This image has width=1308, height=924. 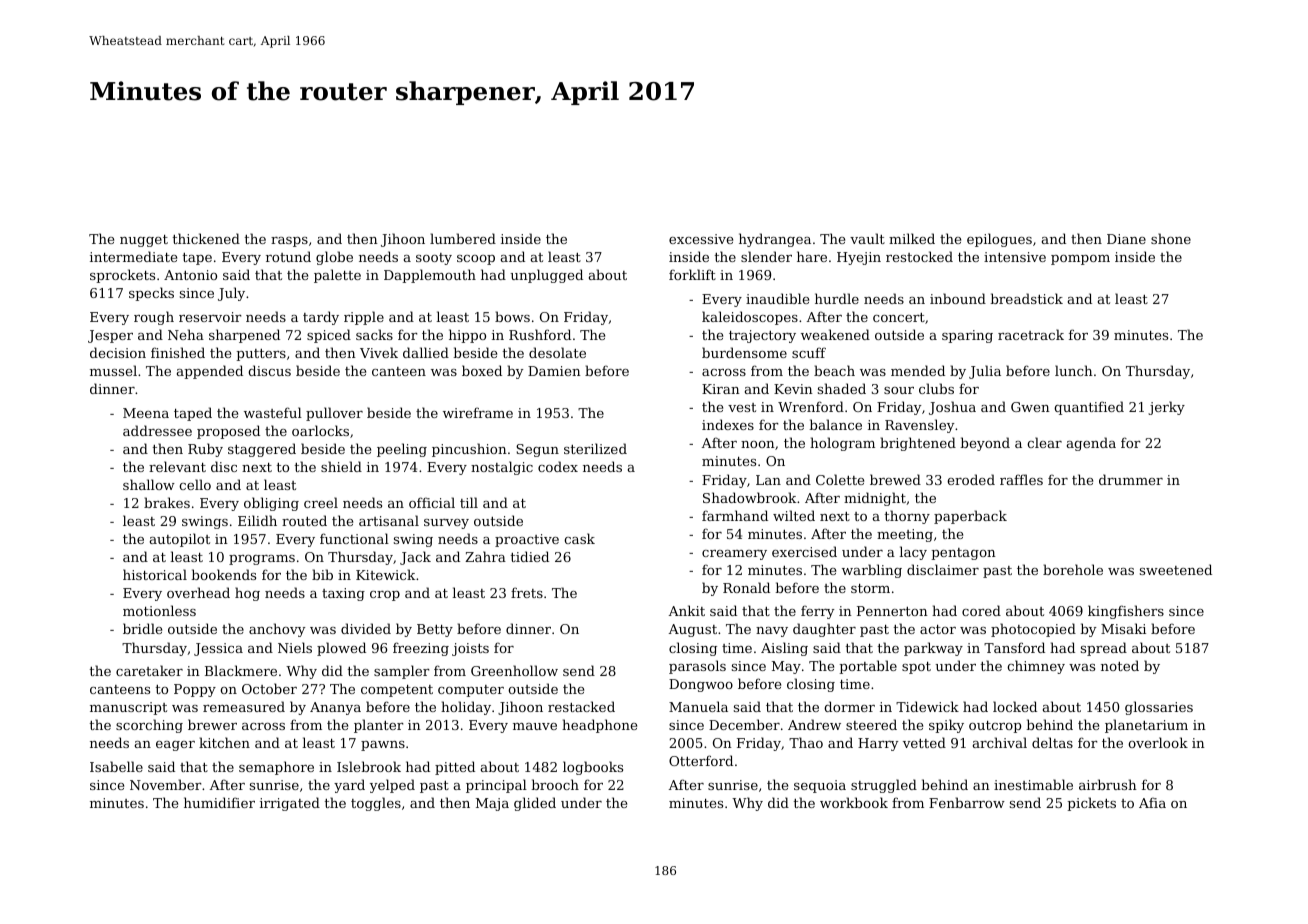 What do you see at coordinates (320, 430) in the image?
I see `oarlocks` at bounding box center [320, 430].
